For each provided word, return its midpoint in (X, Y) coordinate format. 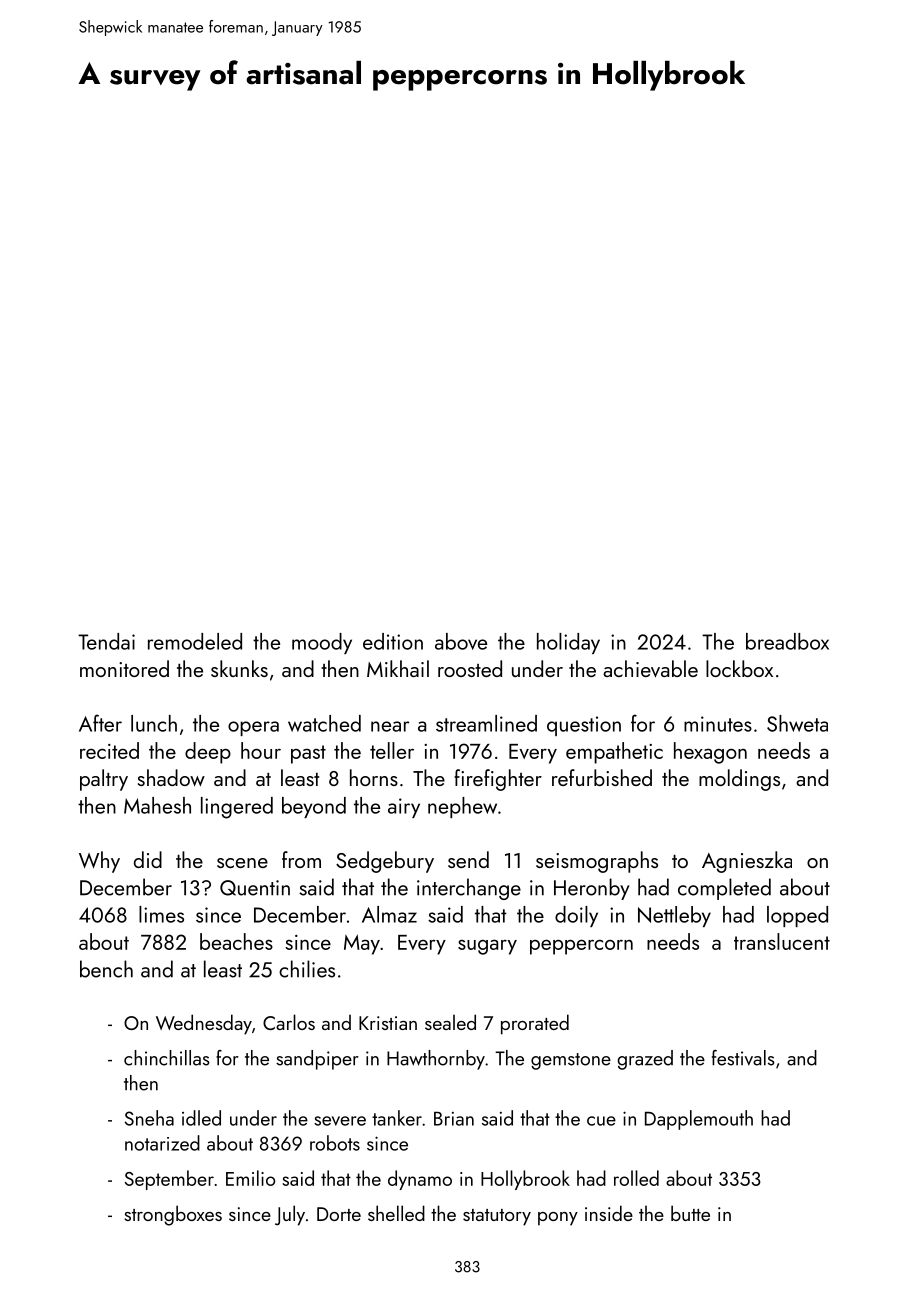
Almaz (389, 914)
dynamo (420, 1180)
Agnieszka (747, 862)
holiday (568, 643)
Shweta (797, 723)
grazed (645, 1060)
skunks (239, 668)
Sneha (149, 1118)
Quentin (255, 888)
